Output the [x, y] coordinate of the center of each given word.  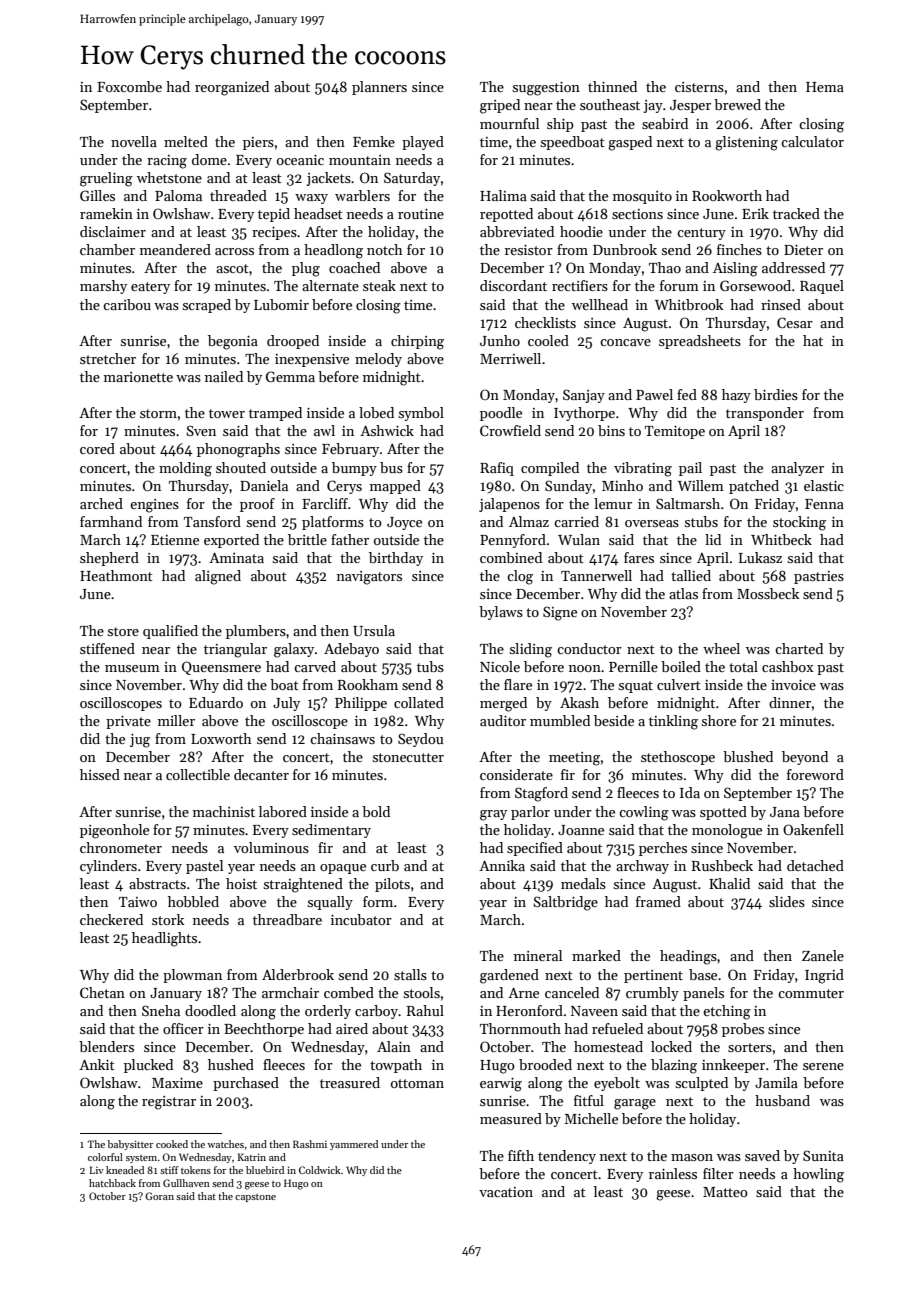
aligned [218, 577]
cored [97, 448]
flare [518, 684]
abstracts [157, 883]
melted [186, 141]
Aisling [735, 269]
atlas [683, 593]
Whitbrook [689, 304]
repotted [506, 215]
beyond [805, 758]
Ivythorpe [584, 414]
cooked [172, 1144]
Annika [502, 865]
